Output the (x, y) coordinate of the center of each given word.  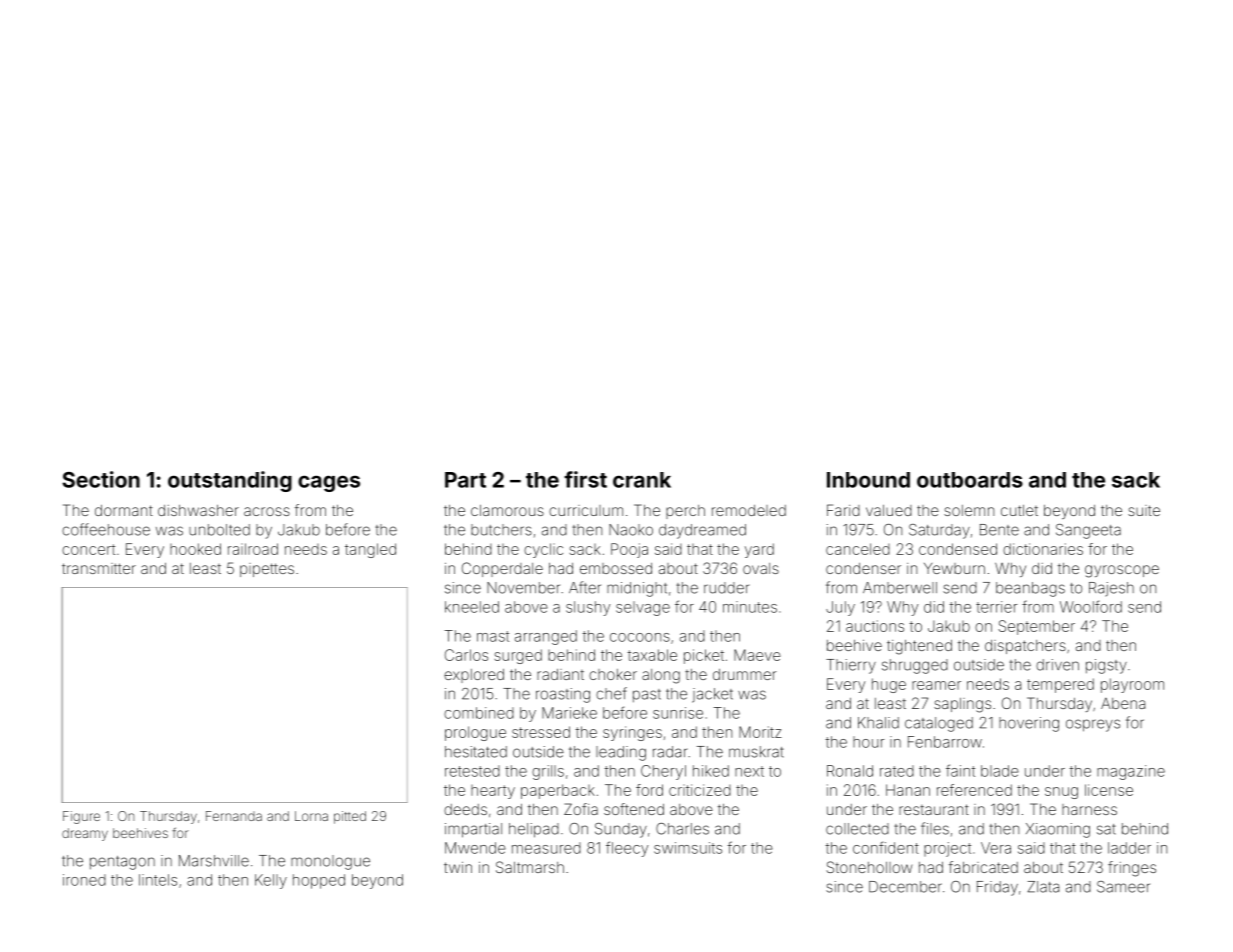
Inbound (868, 480)
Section (101, 479)
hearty (493, 792)
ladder (1129, 848)
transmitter (99, 568)
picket (704, 656)
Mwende (475, 848)
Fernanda (234, 816)
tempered (1060, 685)
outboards (970, 480)
